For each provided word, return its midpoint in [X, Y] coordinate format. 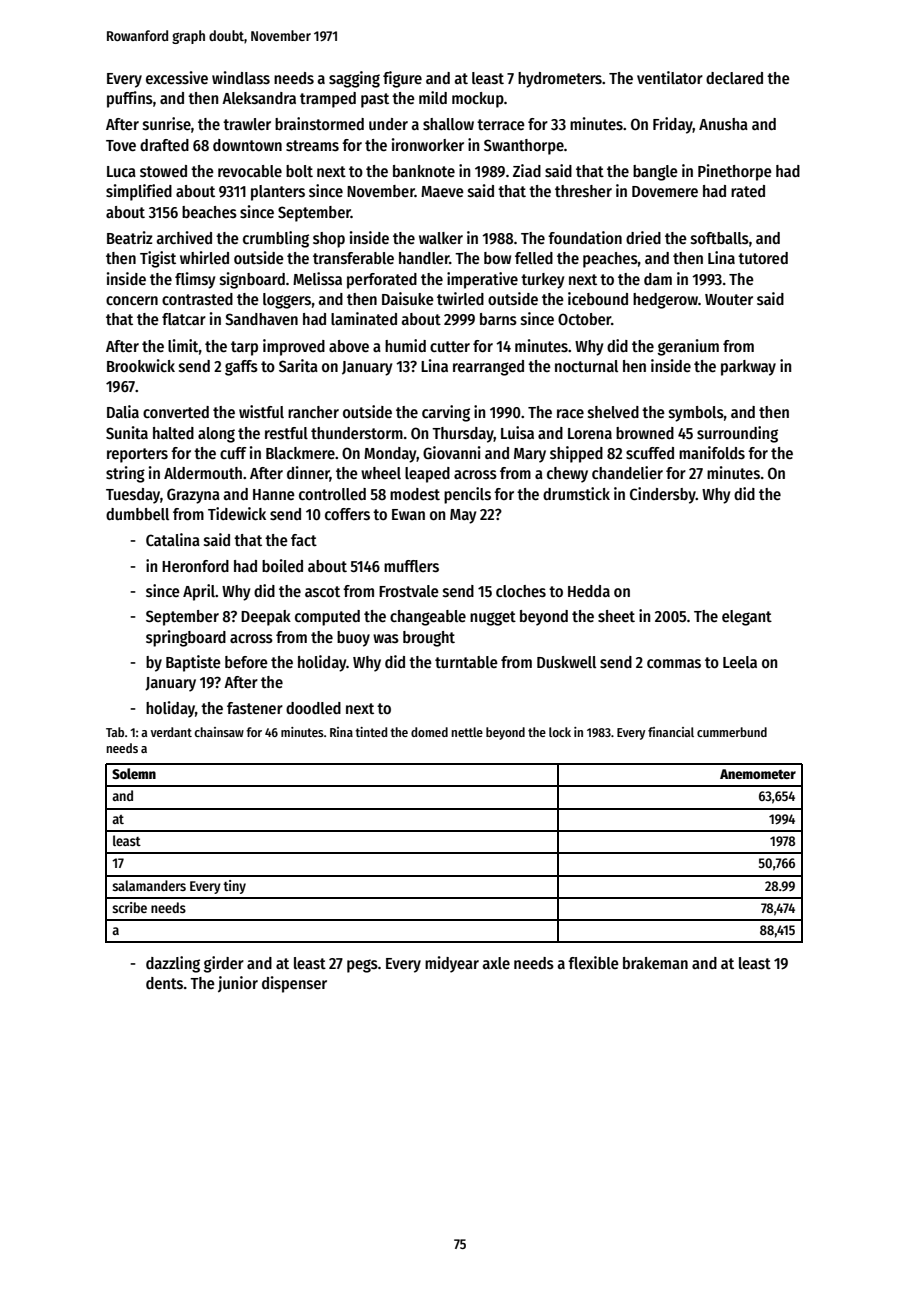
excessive [177, 78]
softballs [720, 238]
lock [560, 732]
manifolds [712, 453]
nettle [467, 732]
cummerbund [732, 732]
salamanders [149, 885]
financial [671, 732]
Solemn [134, 773]
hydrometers [560, 80]
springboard [186, 638]
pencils [467, 495]
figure [402, 79]
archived [184, 237]
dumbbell [137, 514]
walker [441, 238]
